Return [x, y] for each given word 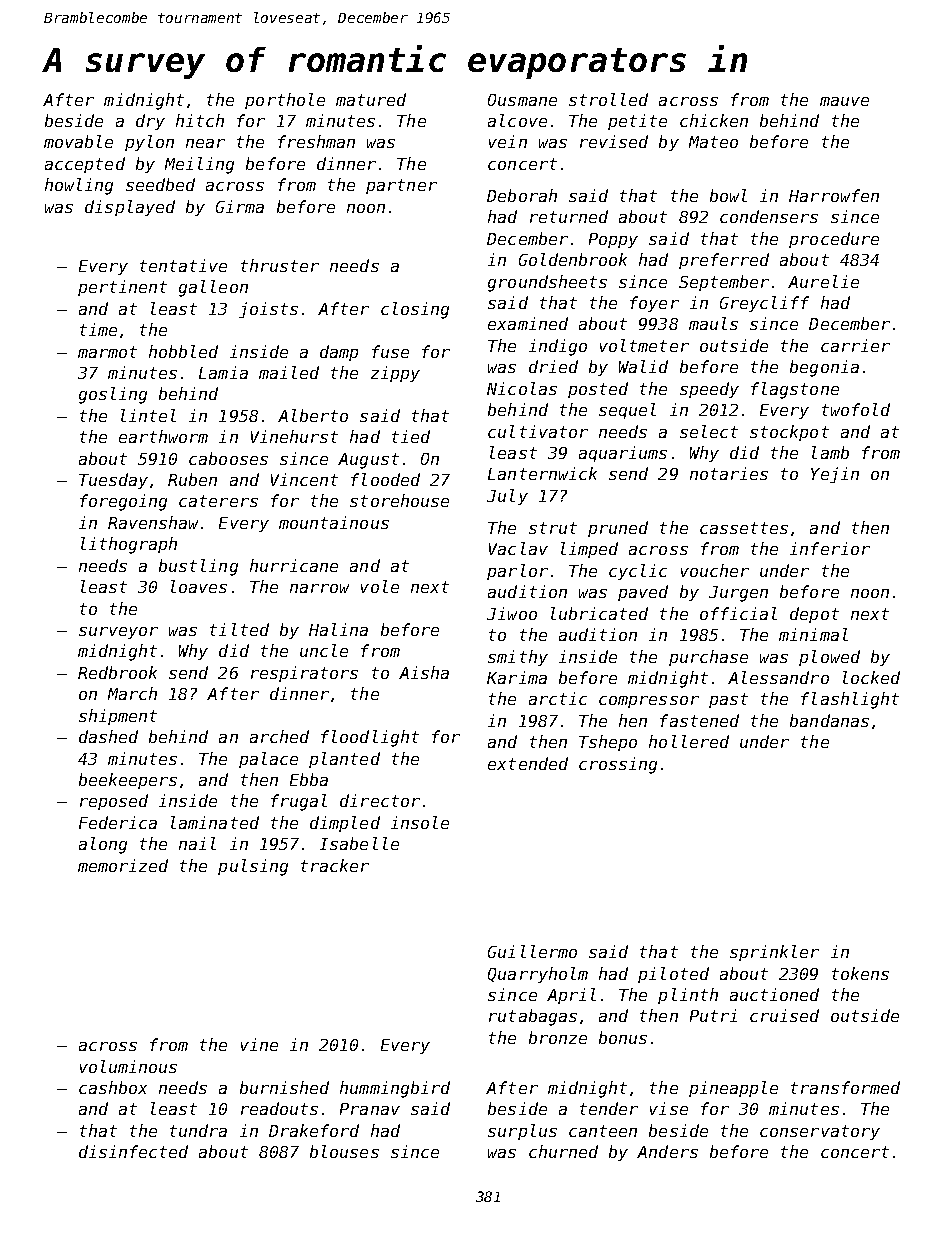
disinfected [133, 1151]
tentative [183, 265]
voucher [715, 570]
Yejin [835, 475]
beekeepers [128, 781]
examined [528, 323]
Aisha [424, 672]
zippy [395, 374]
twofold [856, 409]
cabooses [228, 458]
